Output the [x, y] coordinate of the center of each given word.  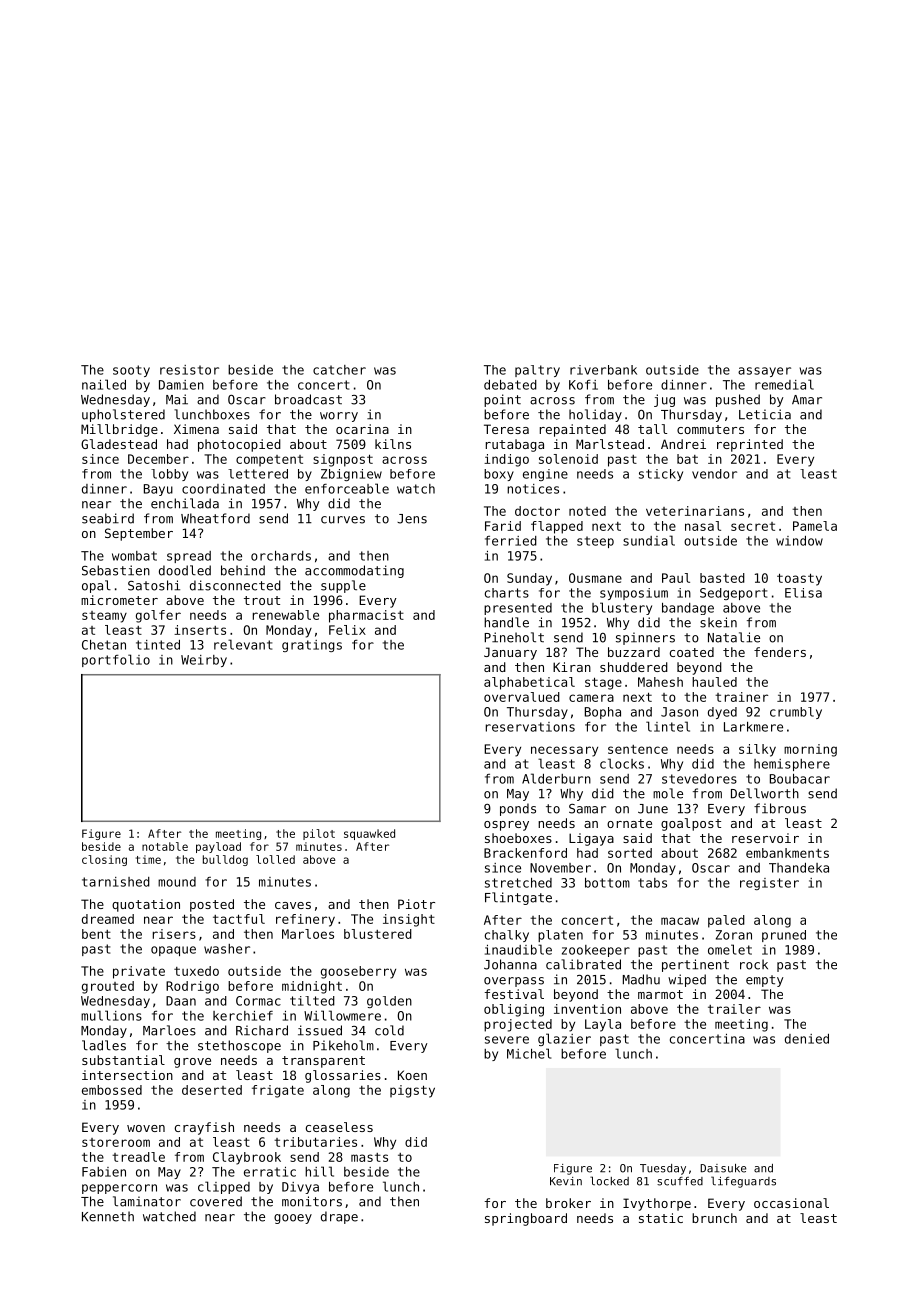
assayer [764, 372]
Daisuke [723, 1168]
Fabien [104, 1172]
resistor [189, 370]
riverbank [603, 370]
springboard [526, 1219]
